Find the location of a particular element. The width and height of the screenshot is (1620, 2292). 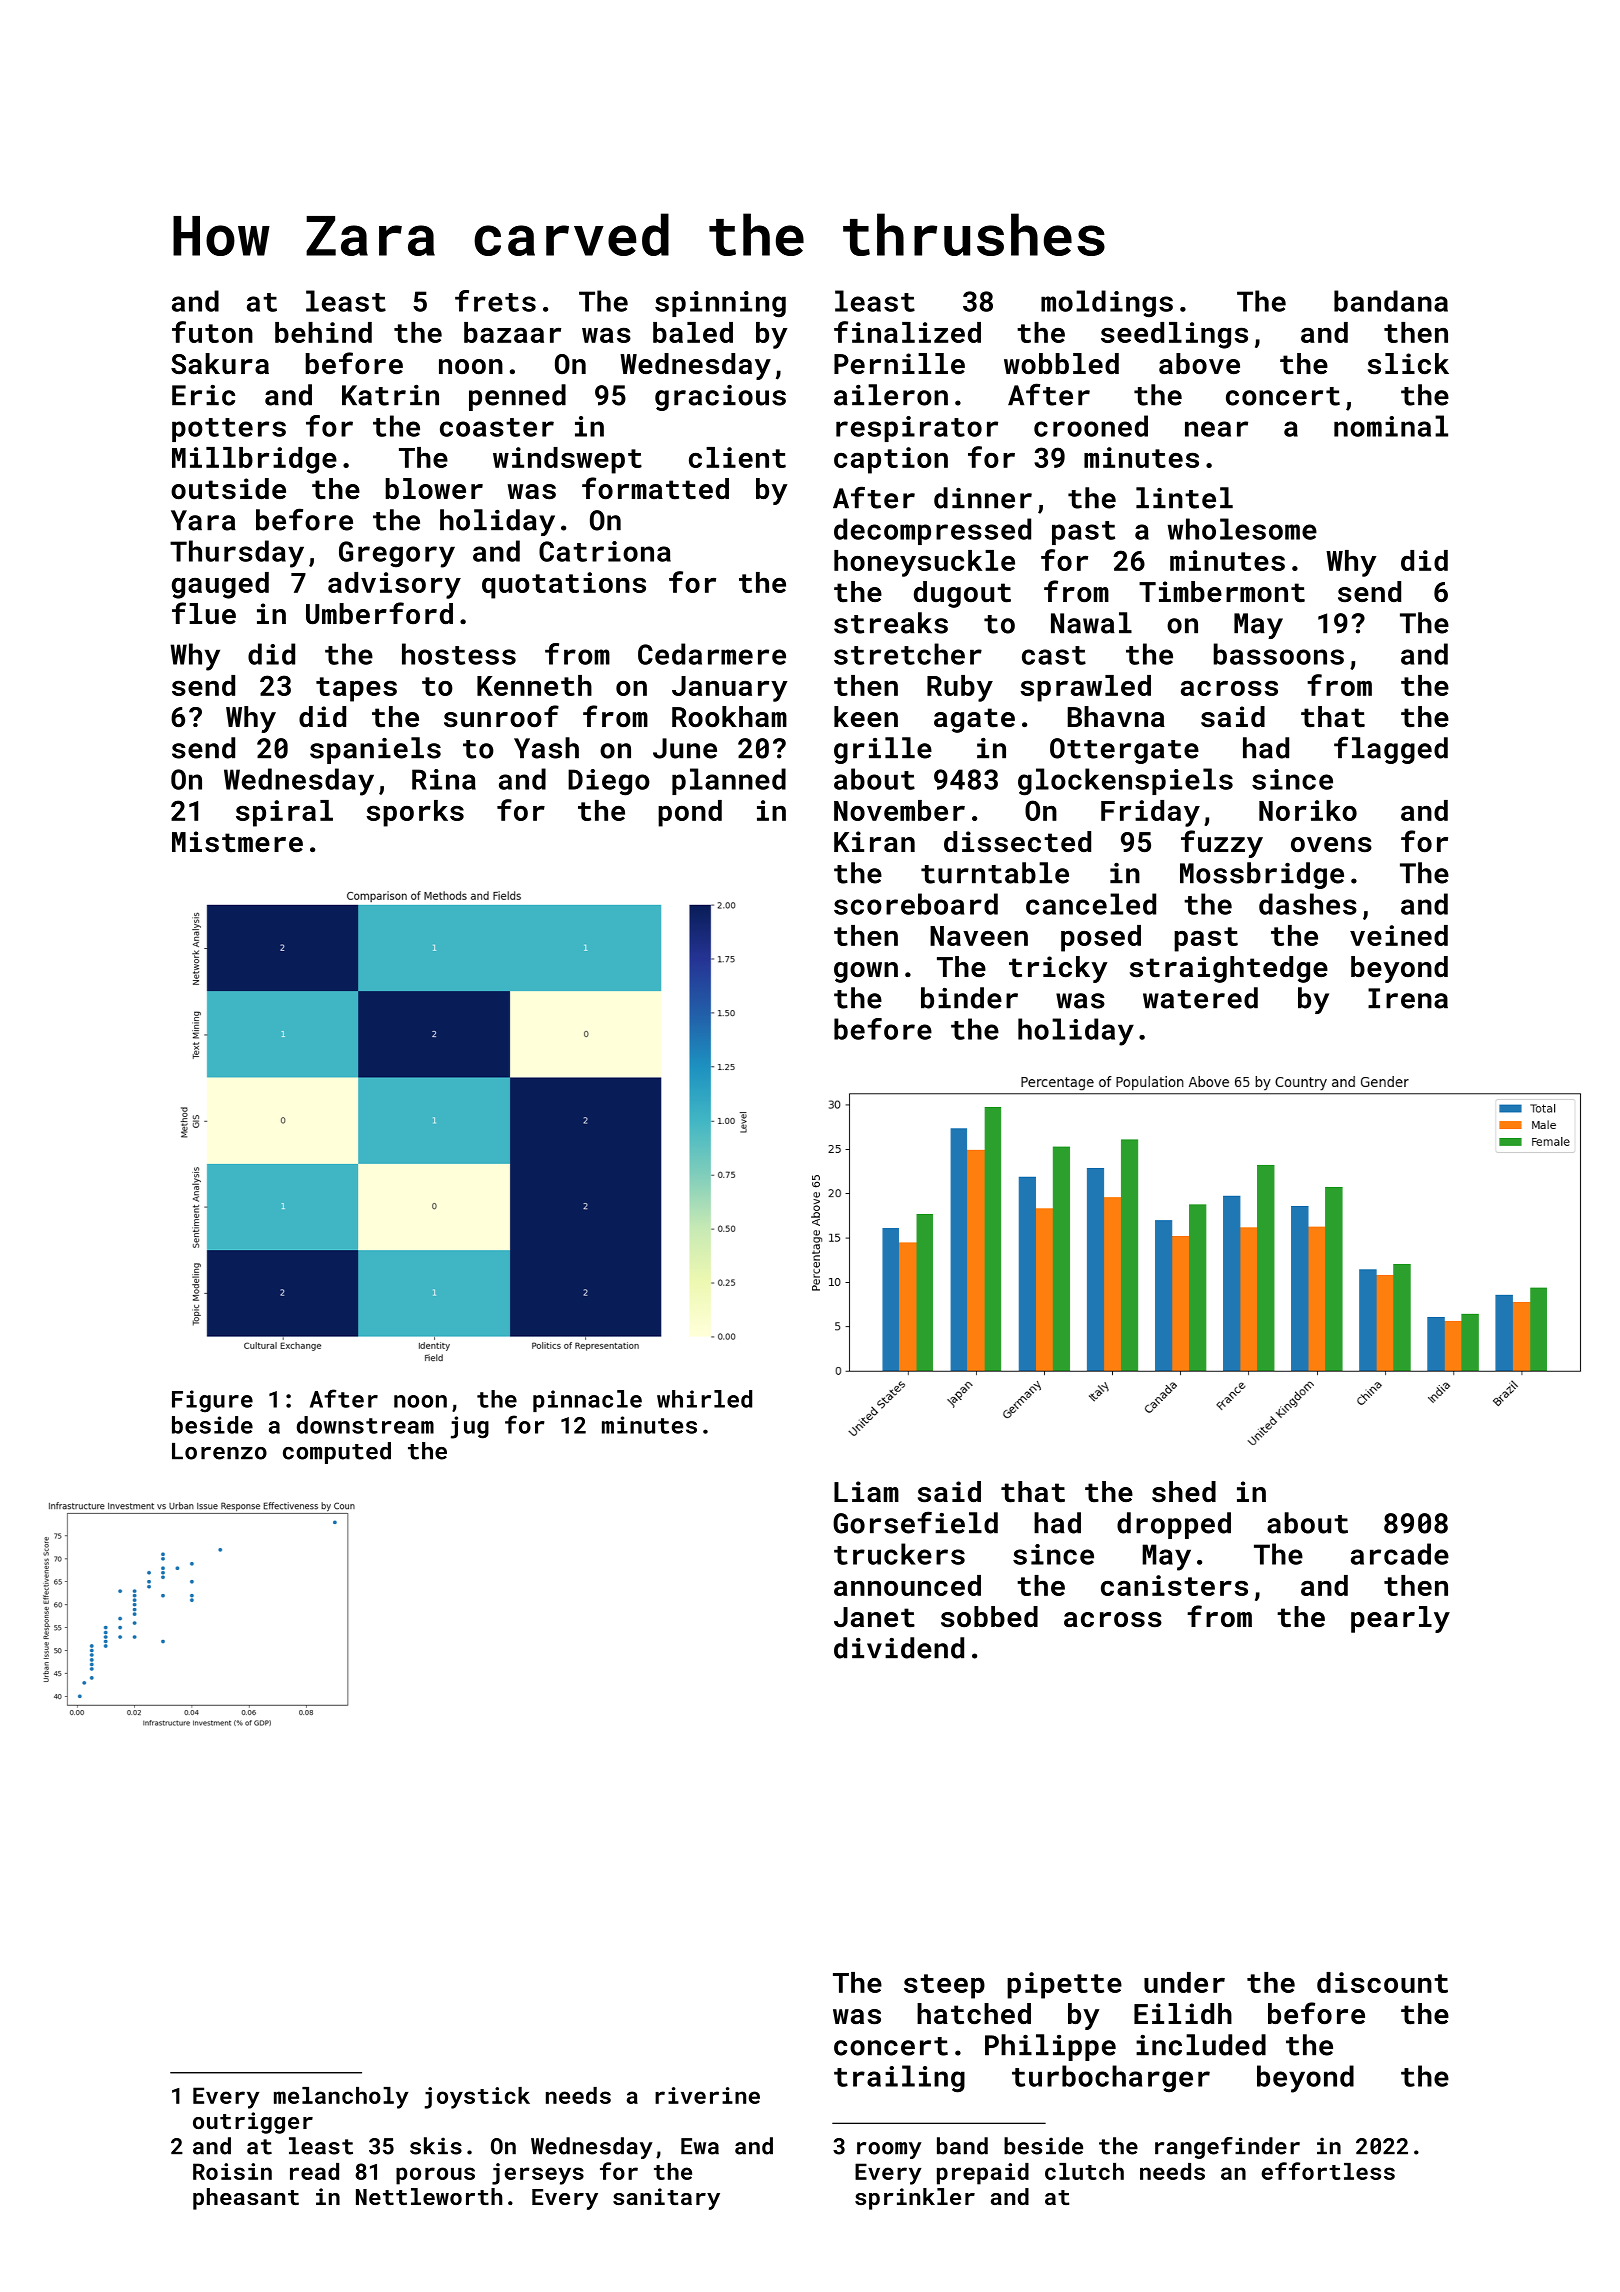

sprinkler is located at coordinates (915, 2199).
